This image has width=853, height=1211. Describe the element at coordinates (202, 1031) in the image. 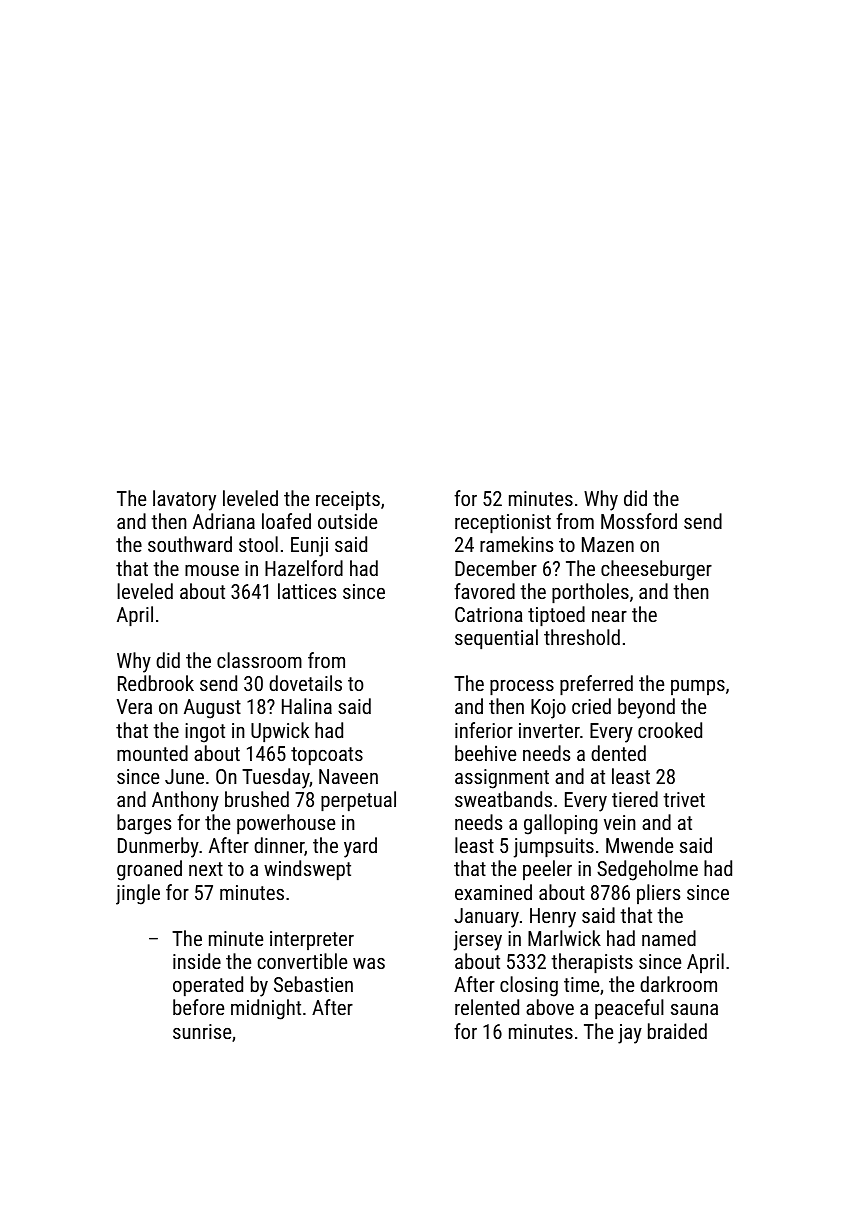

I see `sunrise` at that location.
